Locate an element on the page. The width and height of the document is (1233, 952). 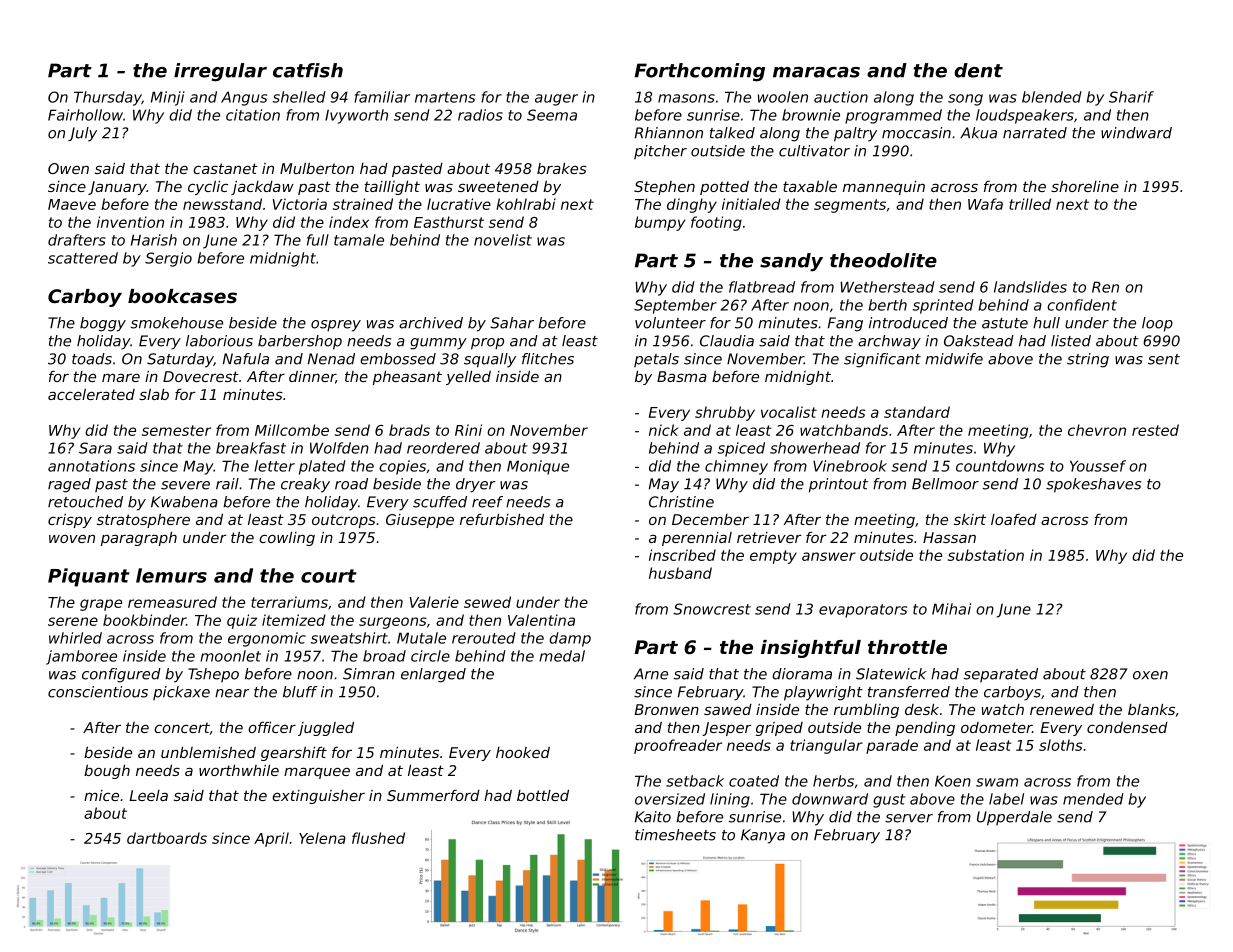
archived is located at coordinates (431, 323).
